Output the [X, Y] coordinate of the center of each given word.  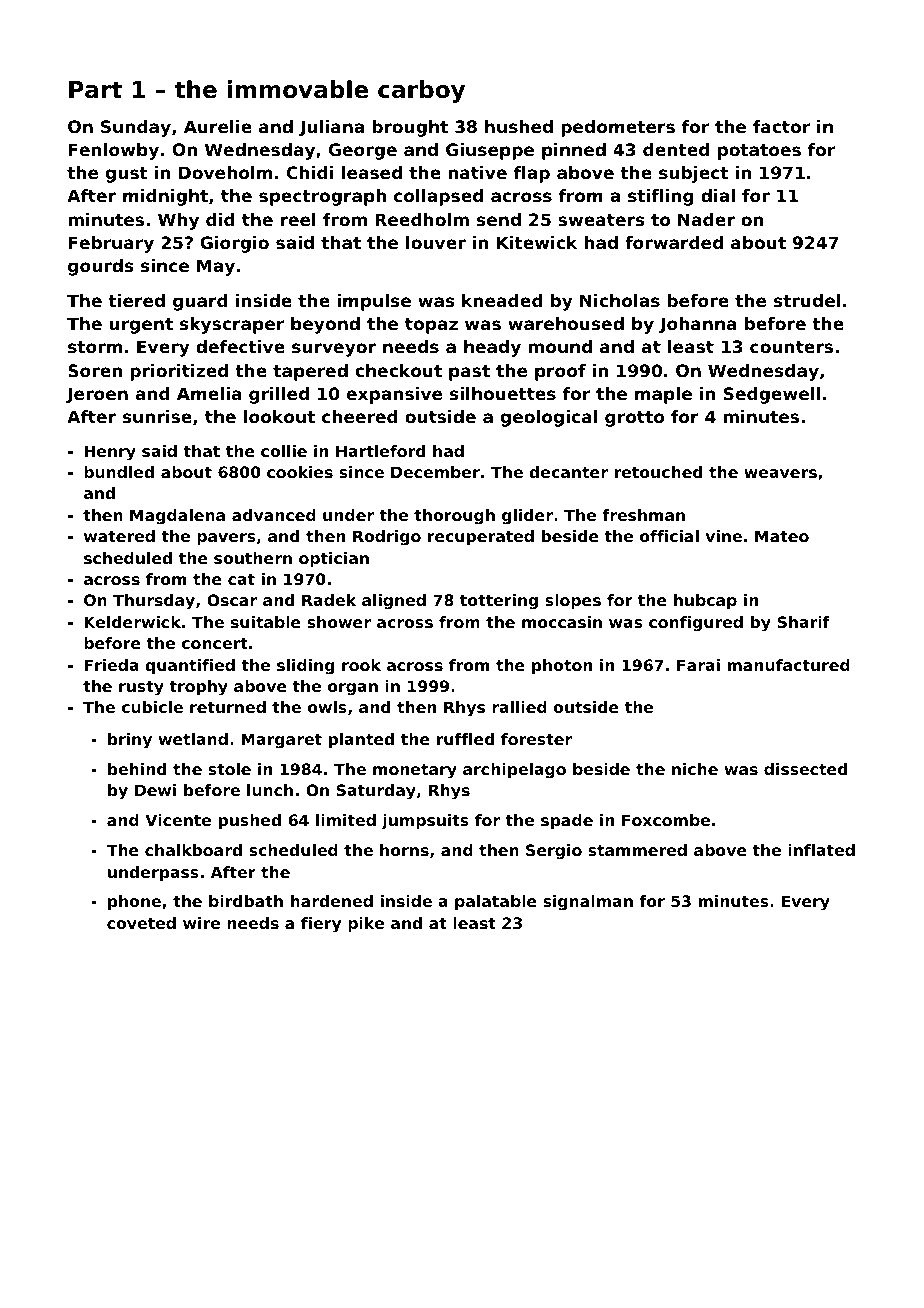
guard [200, 302]
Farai [698, 665]
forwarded [674, 242]
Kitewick [537, 242]
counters [791, 347]
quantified [190, 667]
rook [361, 665]
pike [366, 925]
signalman [588, 903]
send [499, 219]
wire [201, 923]
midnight [165, 197]
